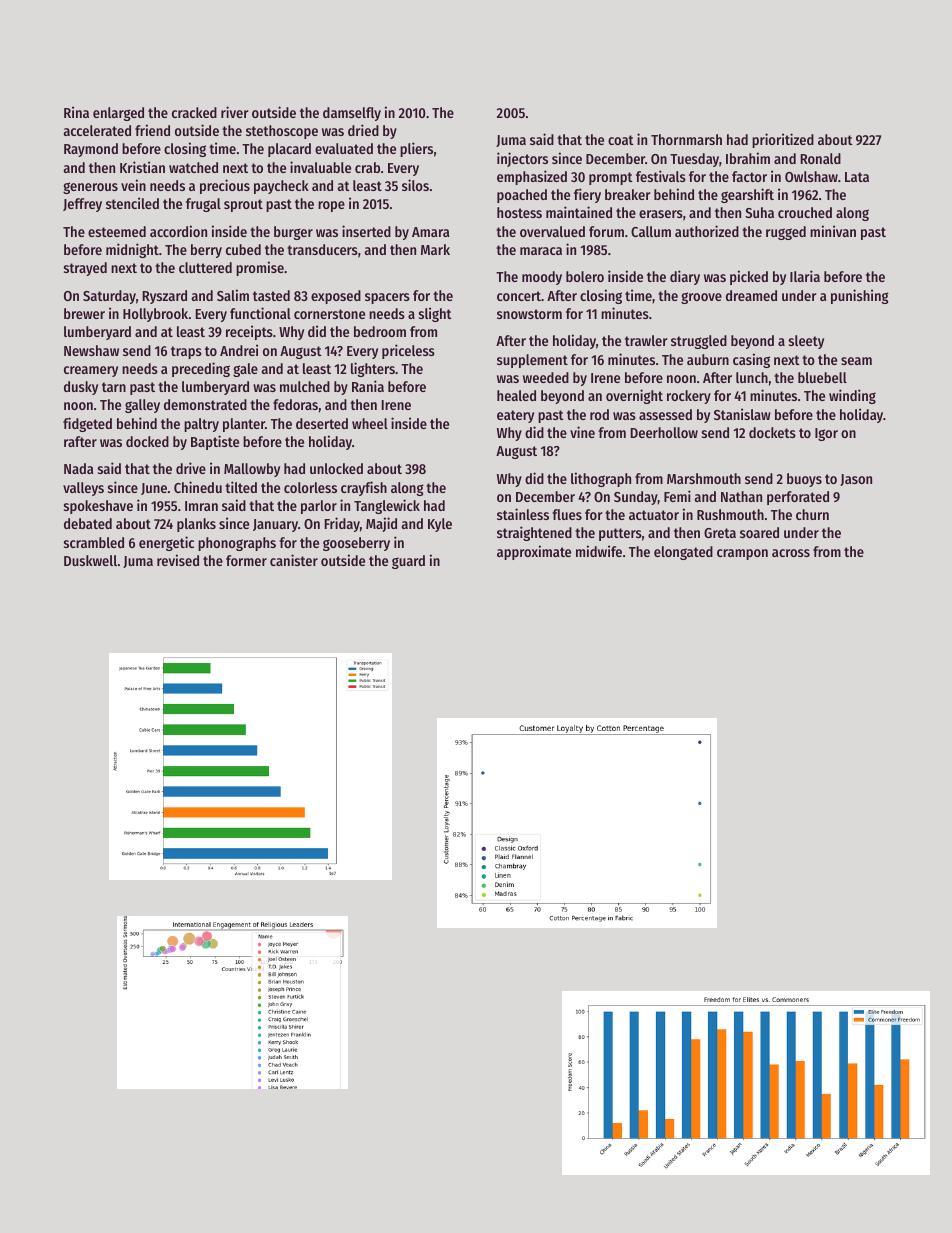 The height and width of the screenshot is (1233, 952). I want to click on Duskwell, so click(90, 560).
